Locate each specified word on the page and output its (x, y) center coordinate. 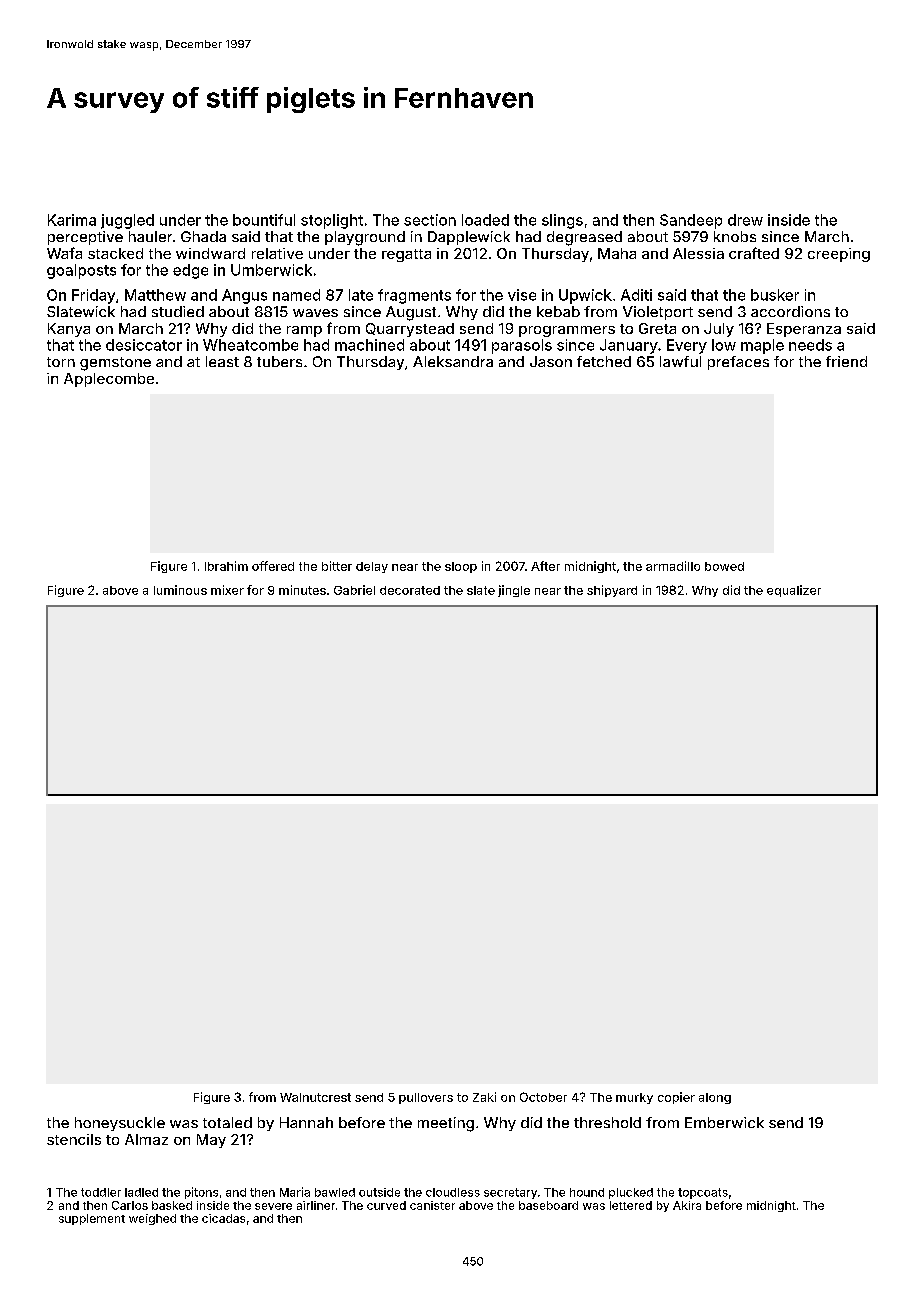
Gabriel (354, 590)
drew (745, 220)
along (715, 1098)
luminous (180, 590)
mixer (227, 590)
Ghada (203, 236)
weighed (152, 1219)
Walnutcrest (315, 1097)
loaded (485, 220)
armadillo (673, 566)
